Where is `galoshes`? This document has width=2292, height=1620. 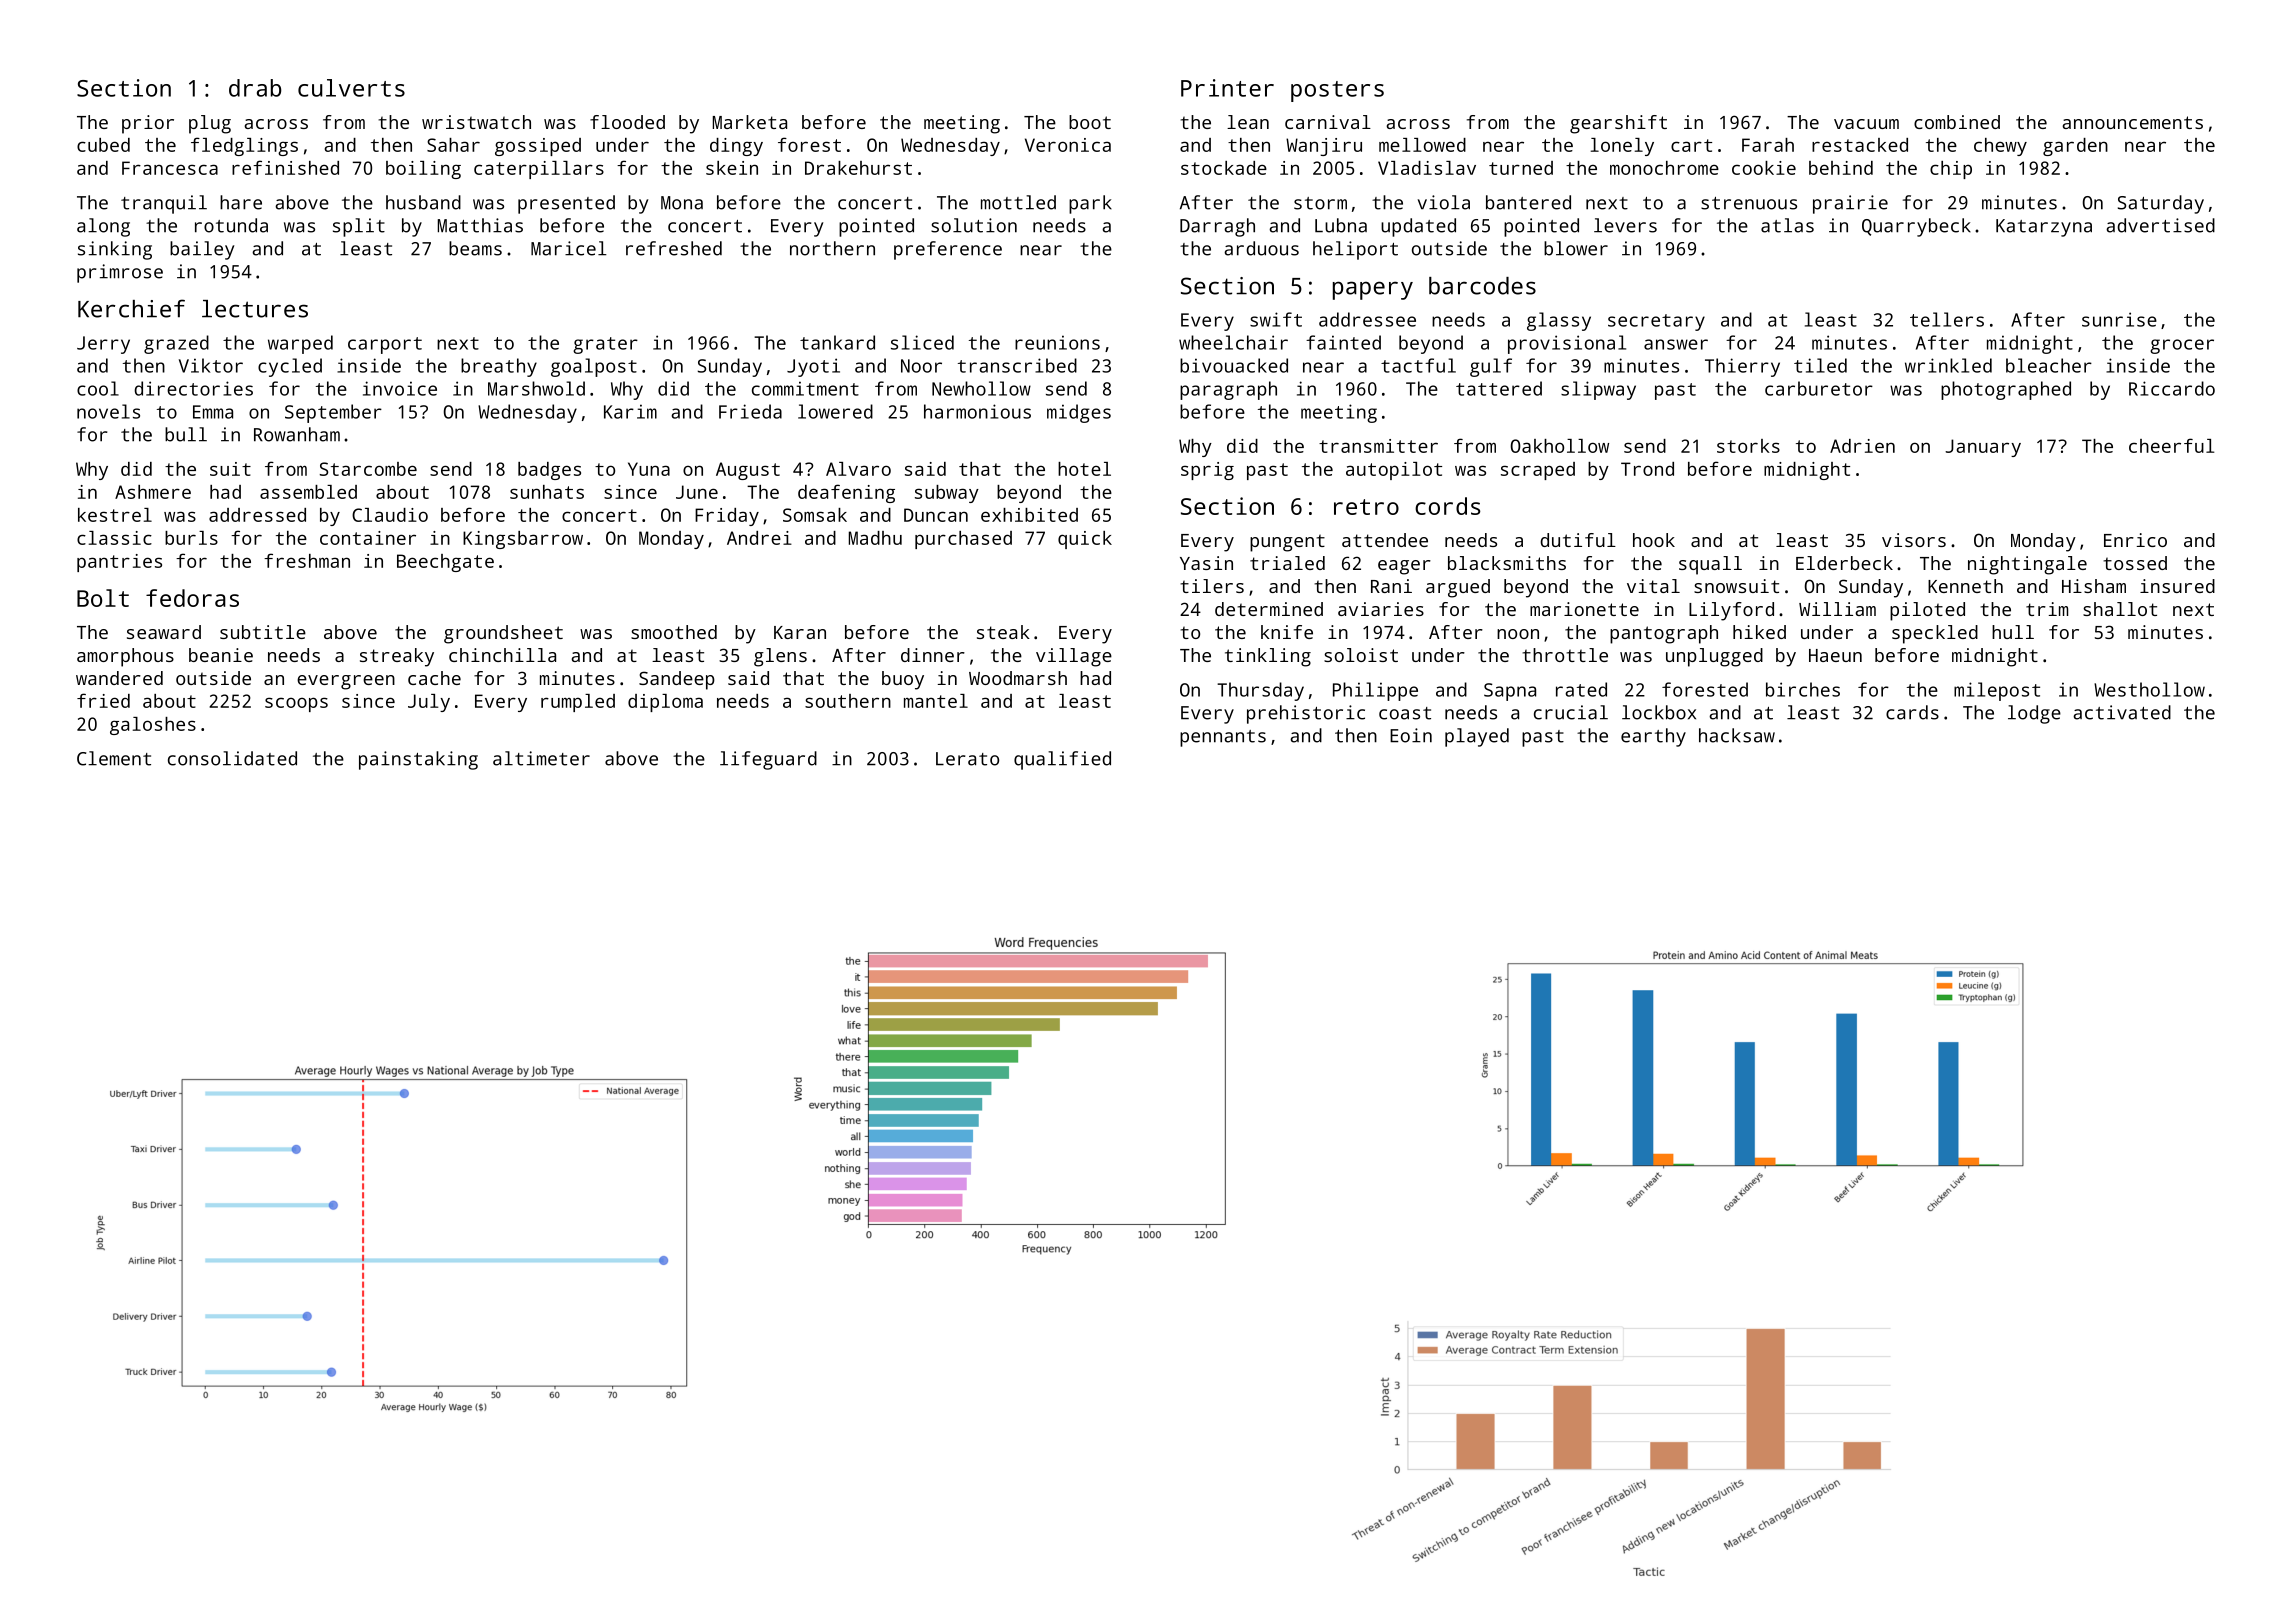
galoshes is located at coordinates (153, 726).
